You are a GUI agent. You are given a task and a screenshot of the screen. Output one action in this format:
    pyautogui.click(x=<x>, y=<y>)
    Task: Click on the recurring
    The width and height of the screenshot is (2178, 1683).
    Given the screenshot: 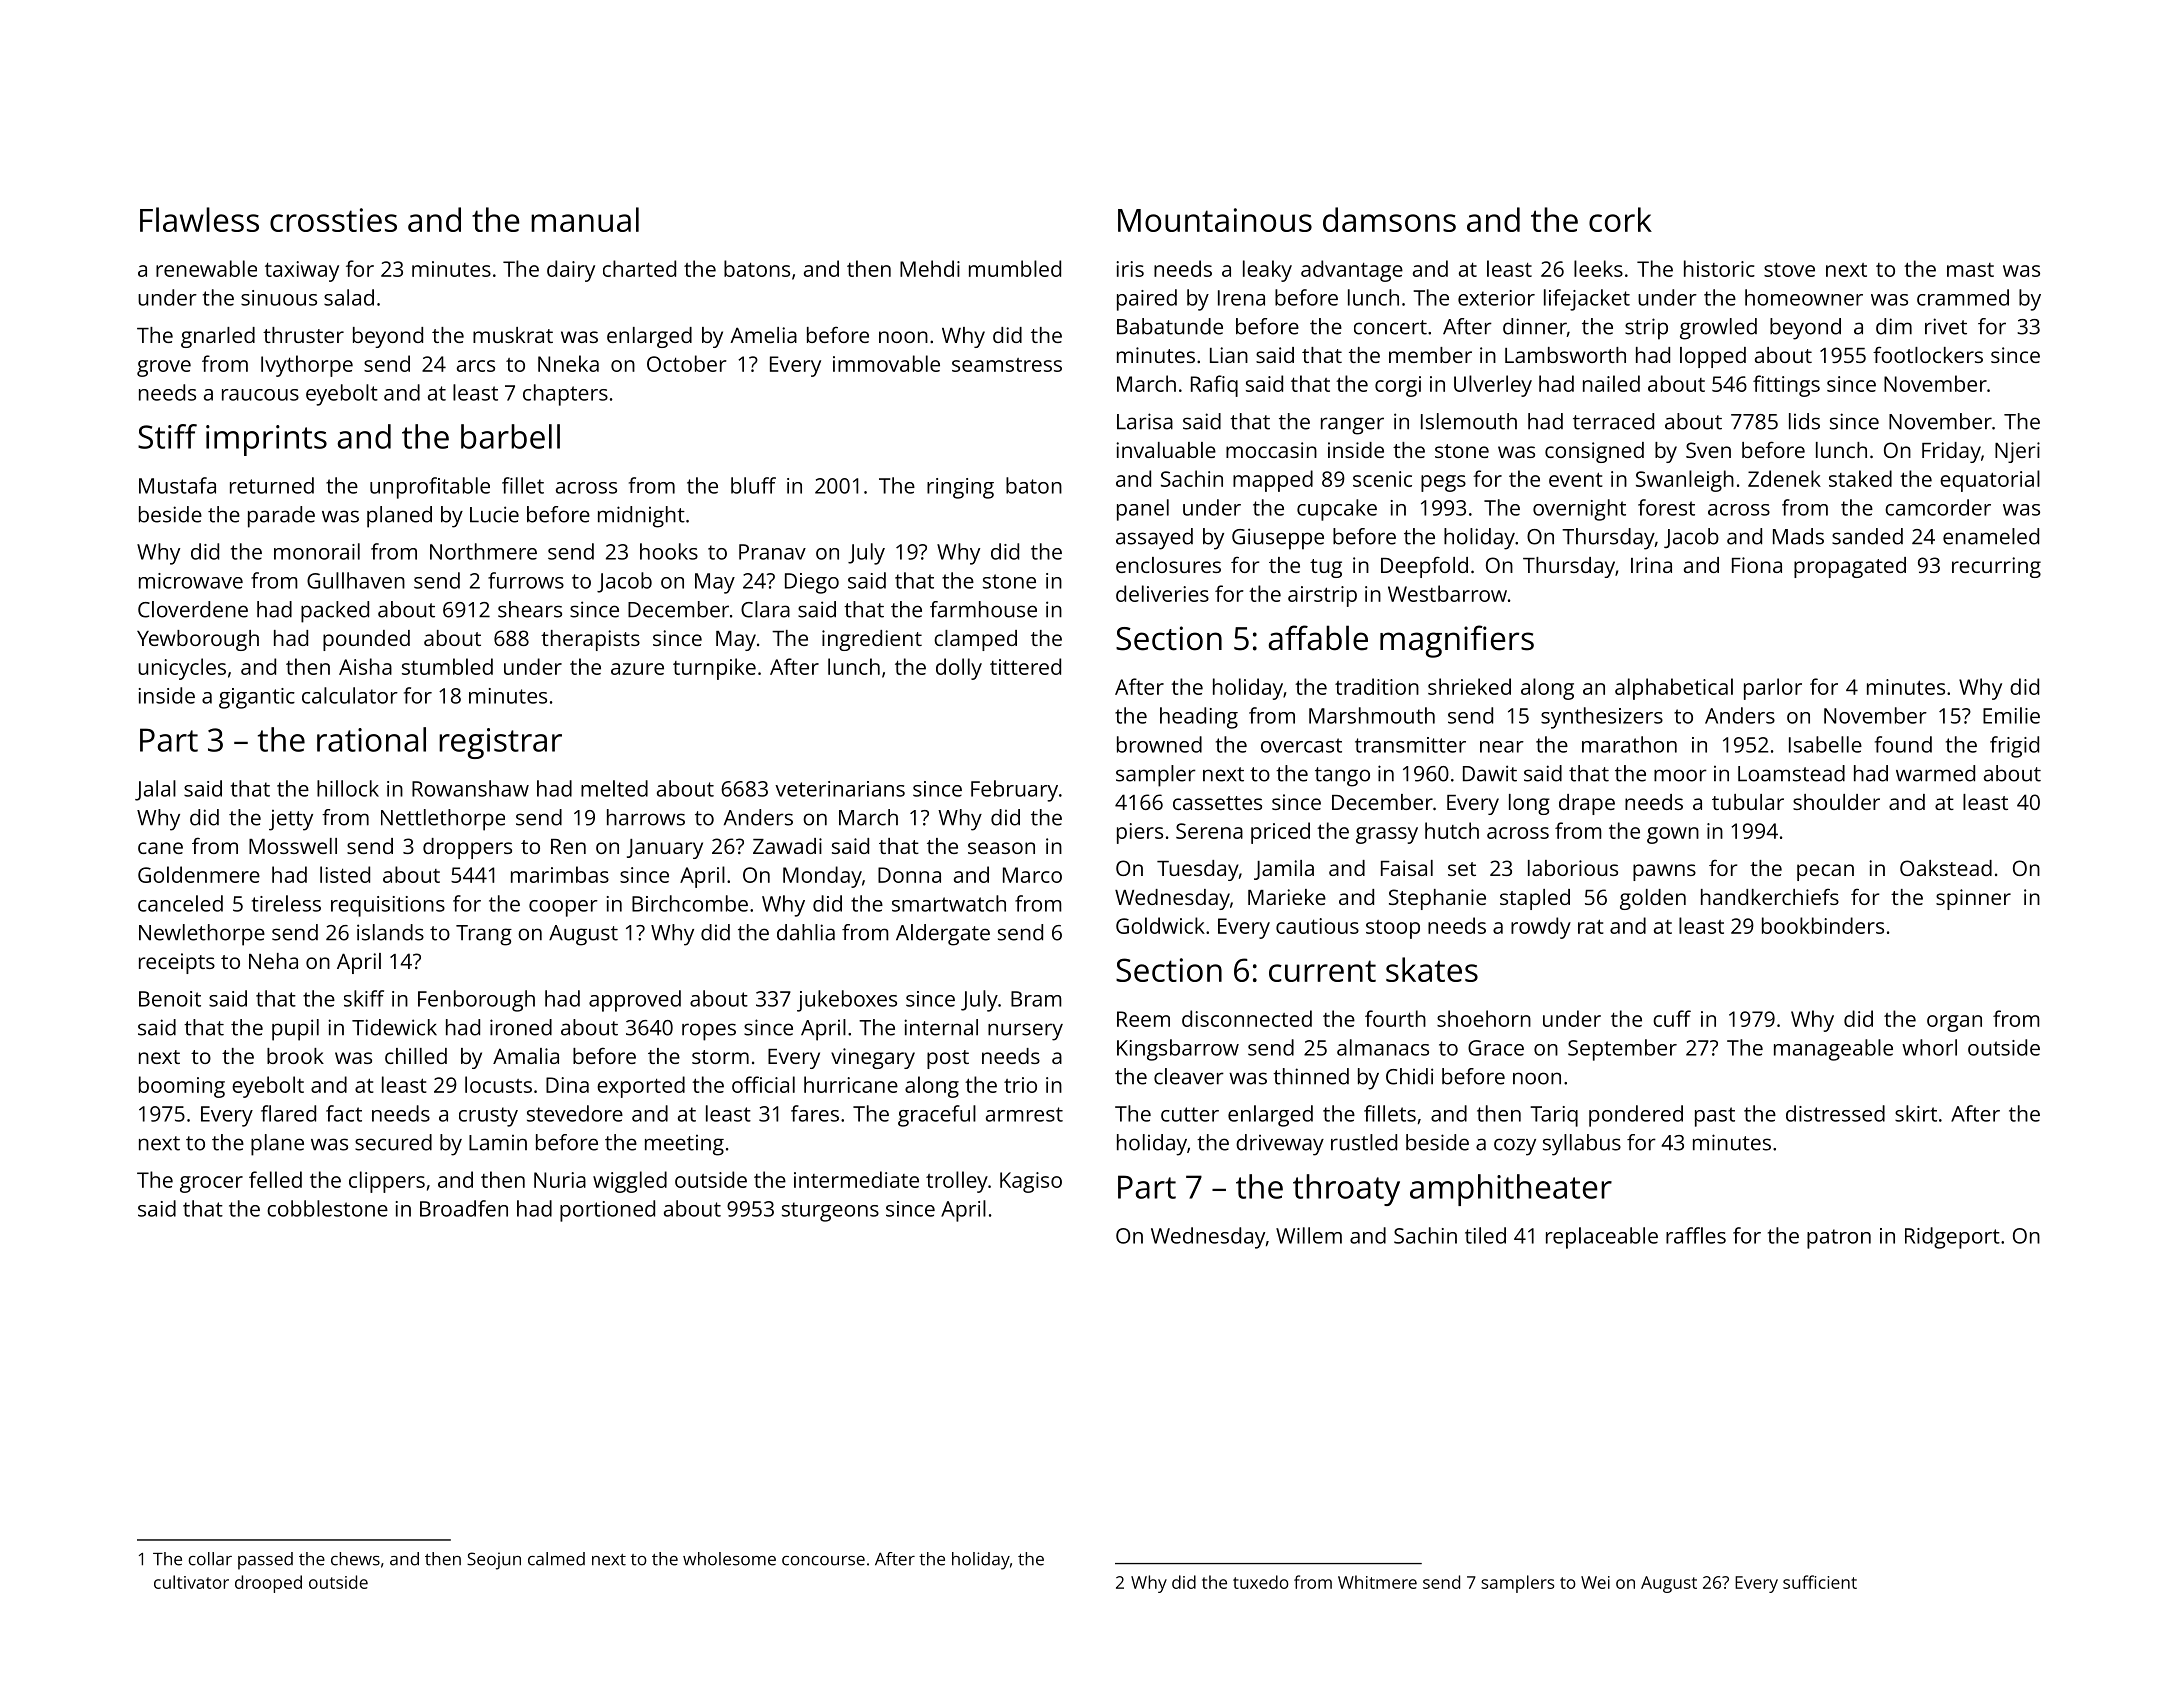 What is the action you would take?
    pyautogui.click(x=1996, y=567)
